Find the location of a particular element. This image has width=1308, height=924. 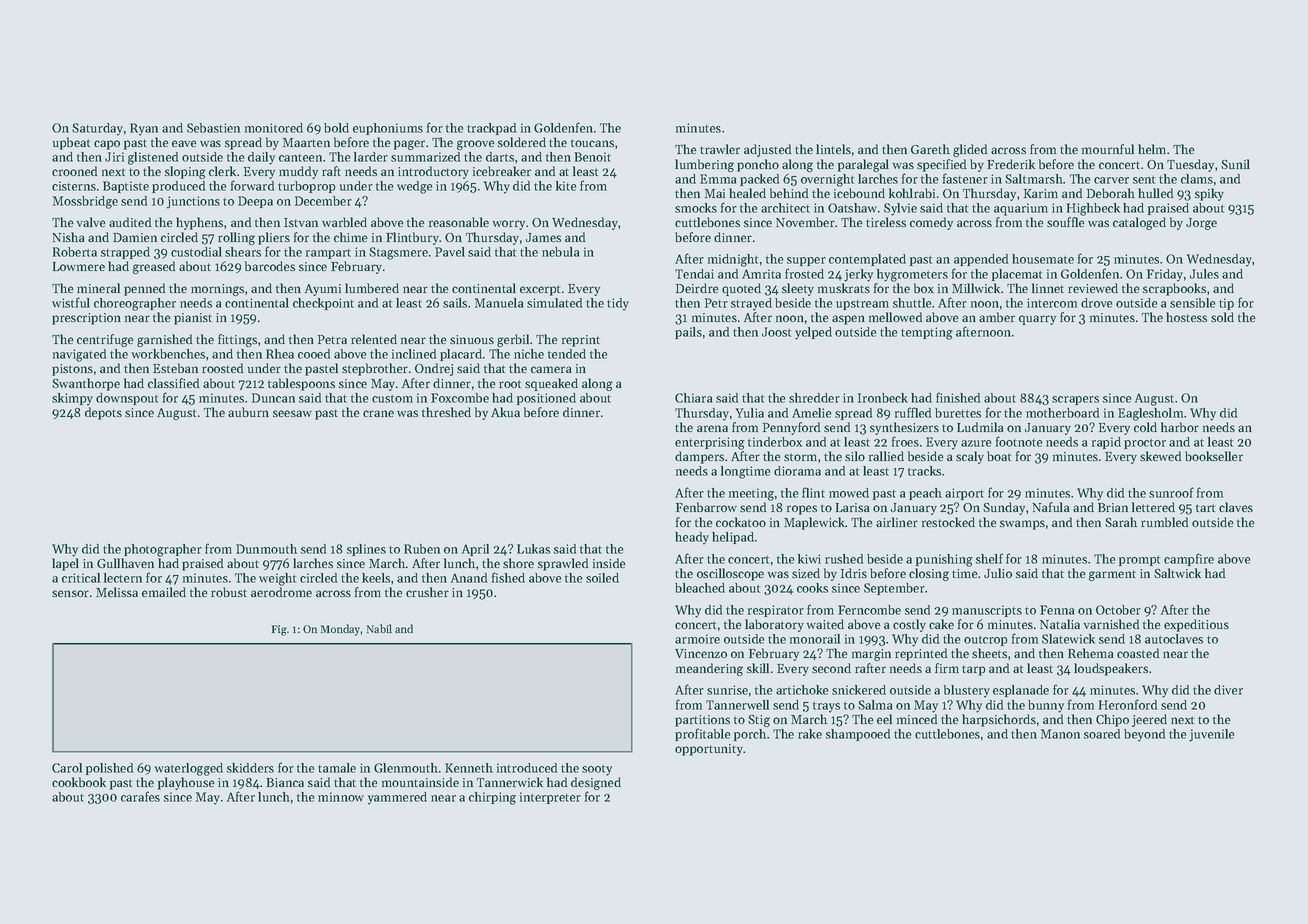

harbor is located at coordinates (1180, 427).
